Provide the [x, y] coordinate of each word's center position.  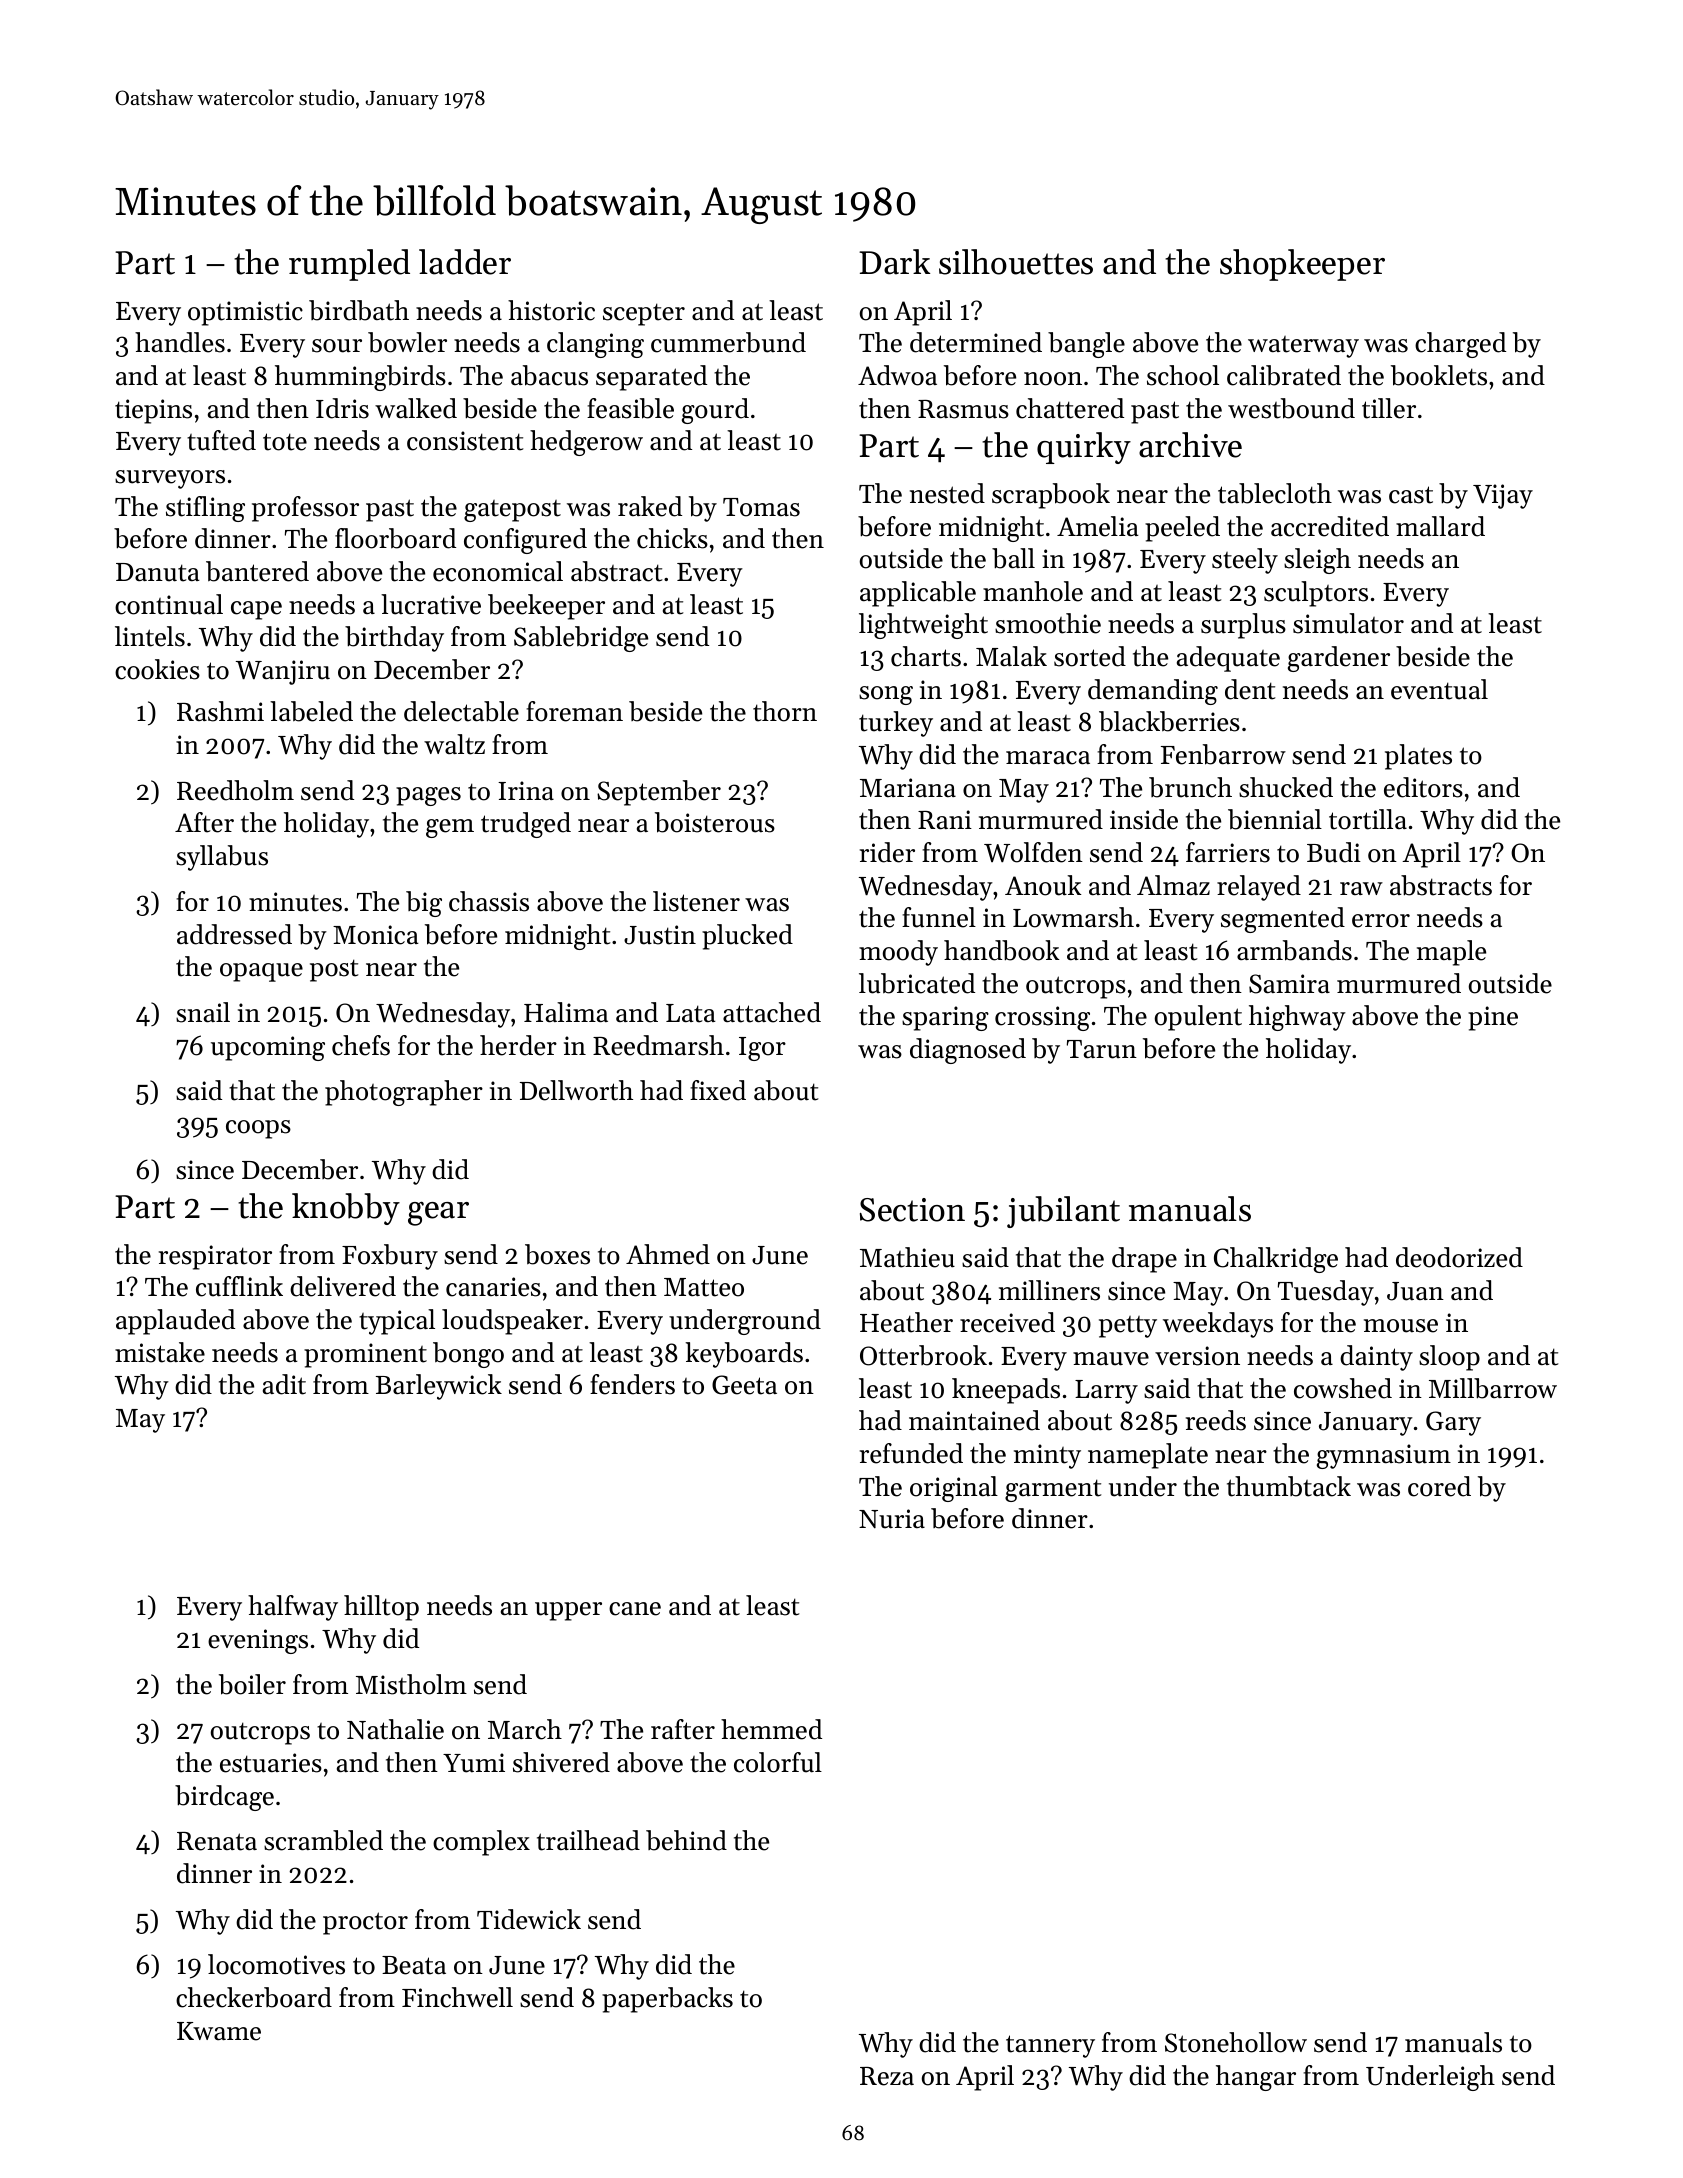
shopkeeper [1302, 265]
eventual [1439, 689]
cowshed [1343, 1388]
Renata [217, 1841]
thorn [785, 711]
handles [180, 342]
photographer [404, 1093]
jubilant [1063, 1212]
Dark [894, 262]
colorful [778, 1762]
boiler [252, 1684]
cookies [157, 669]
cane [635, 1609]
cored [1439, 1486]
